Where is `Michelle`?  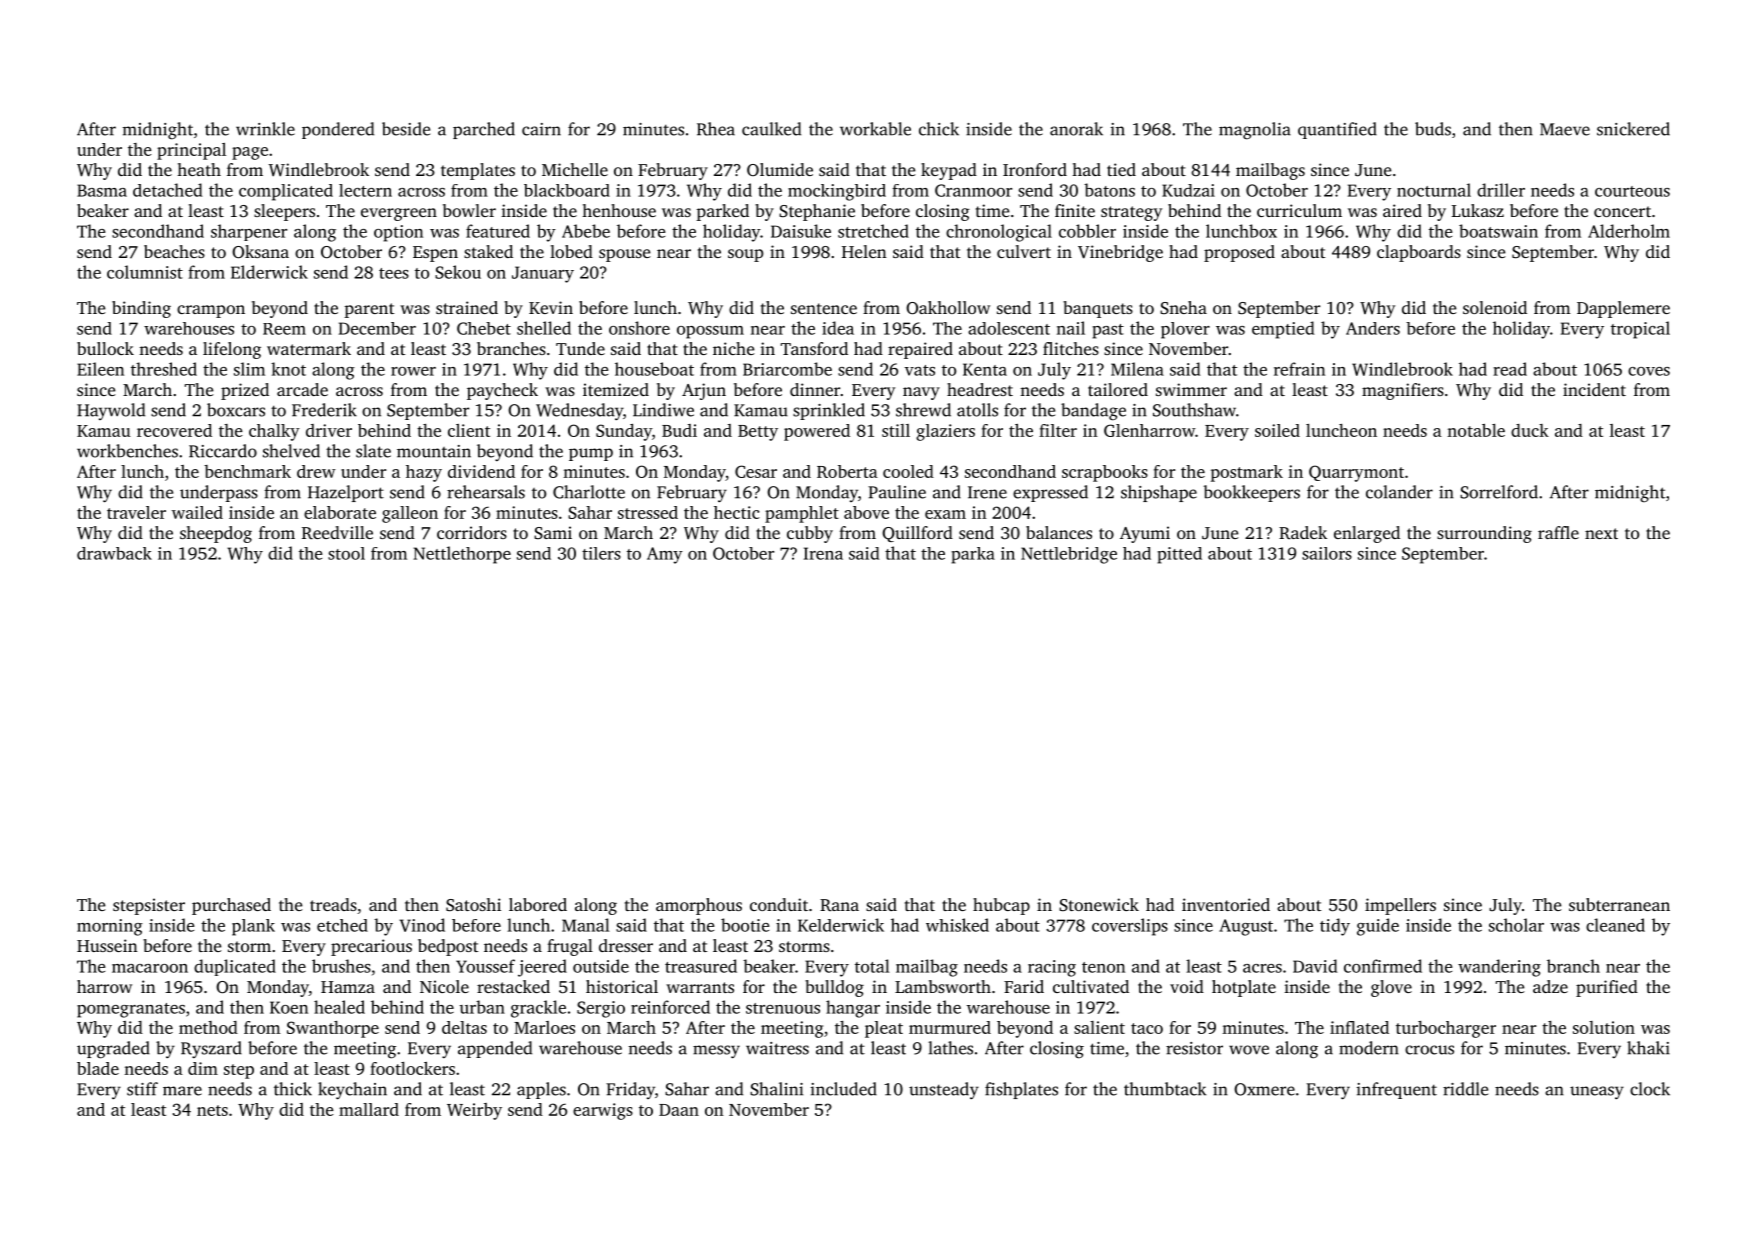 Michelle is located at coordinates (575, 169).
